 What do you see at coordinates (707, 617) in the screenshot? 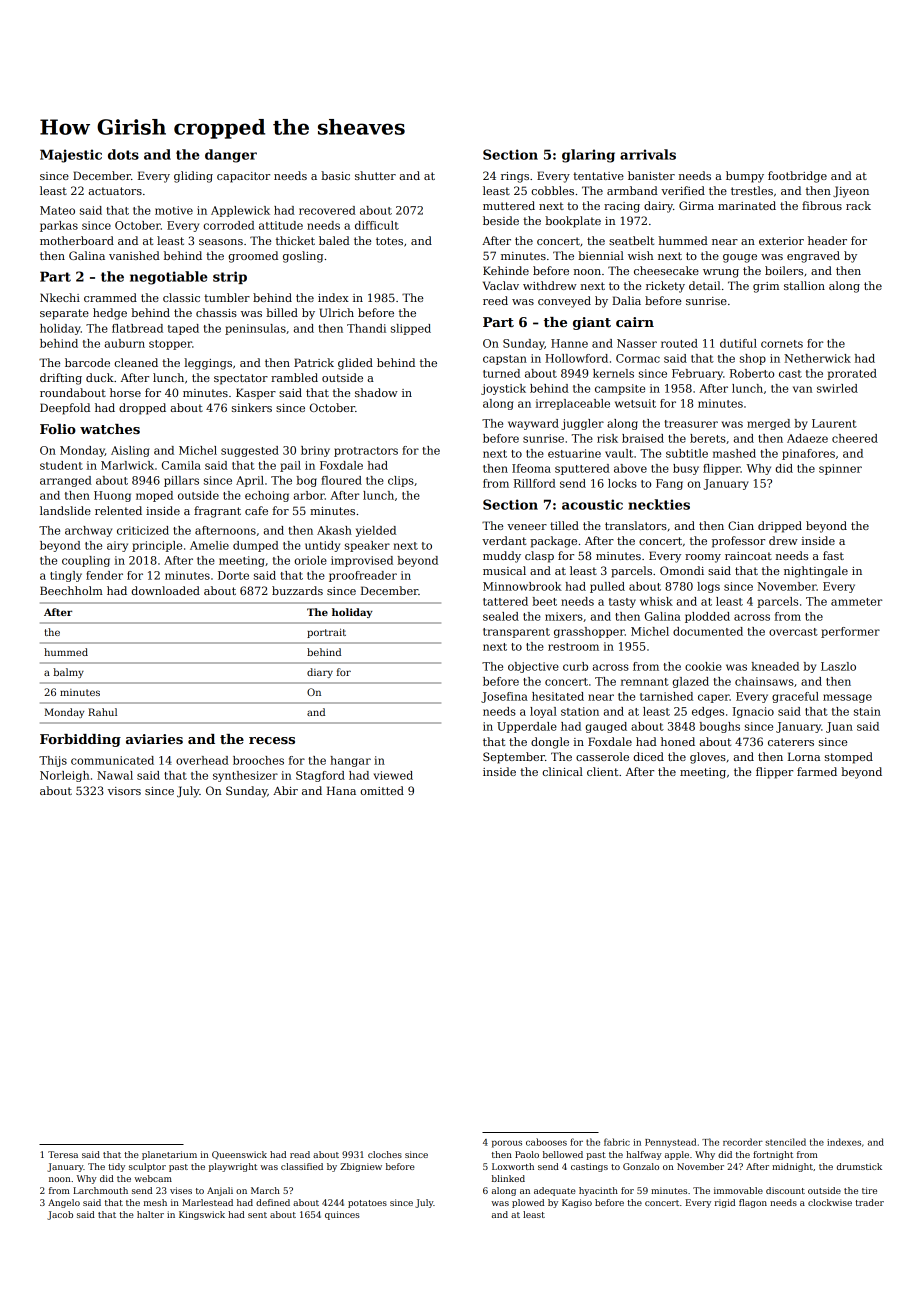
I see `plodded` at bounding box center [707, 617].
